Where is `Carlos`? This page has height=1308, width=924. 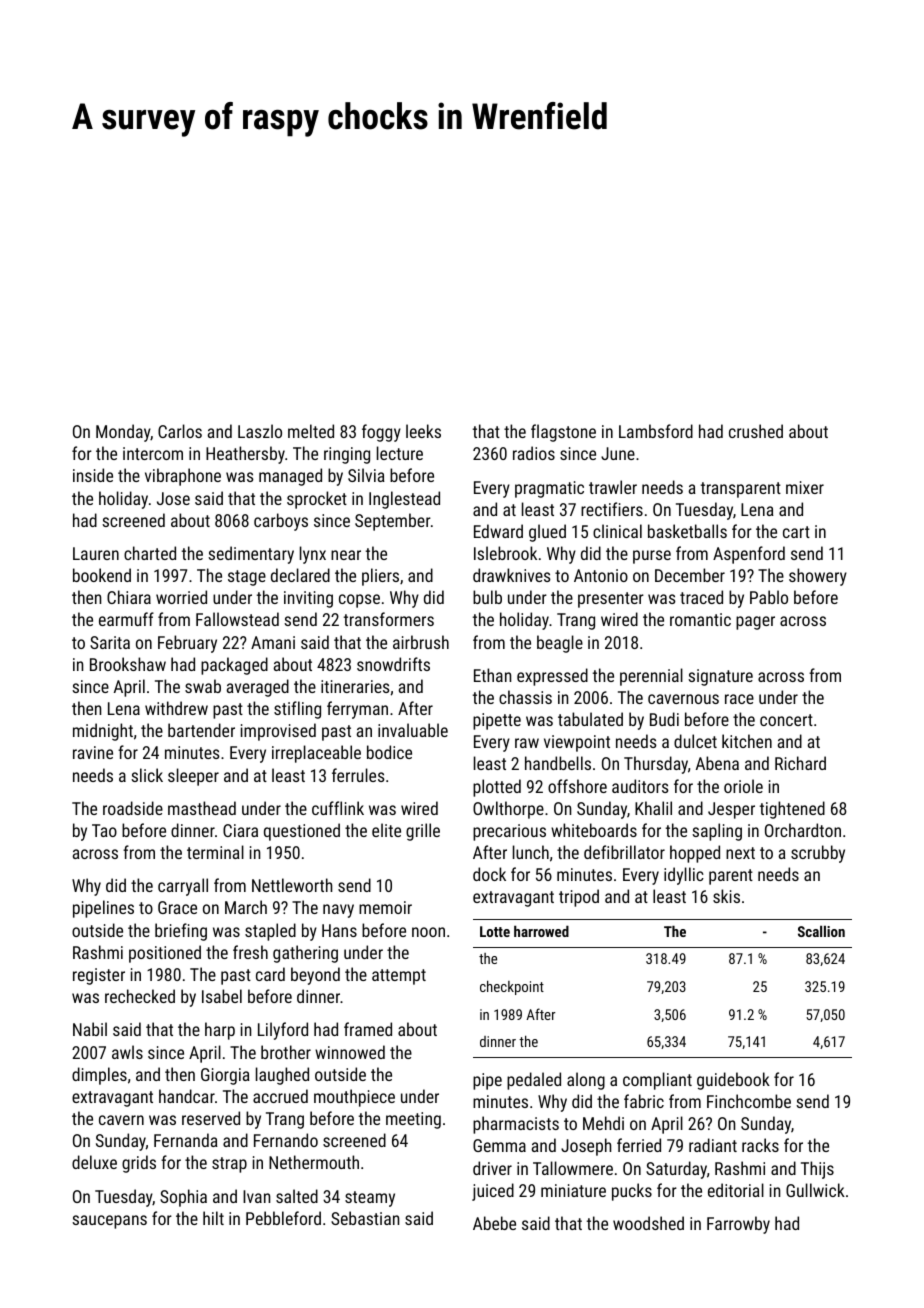 Carlos is located at coordinates (180, 431).
